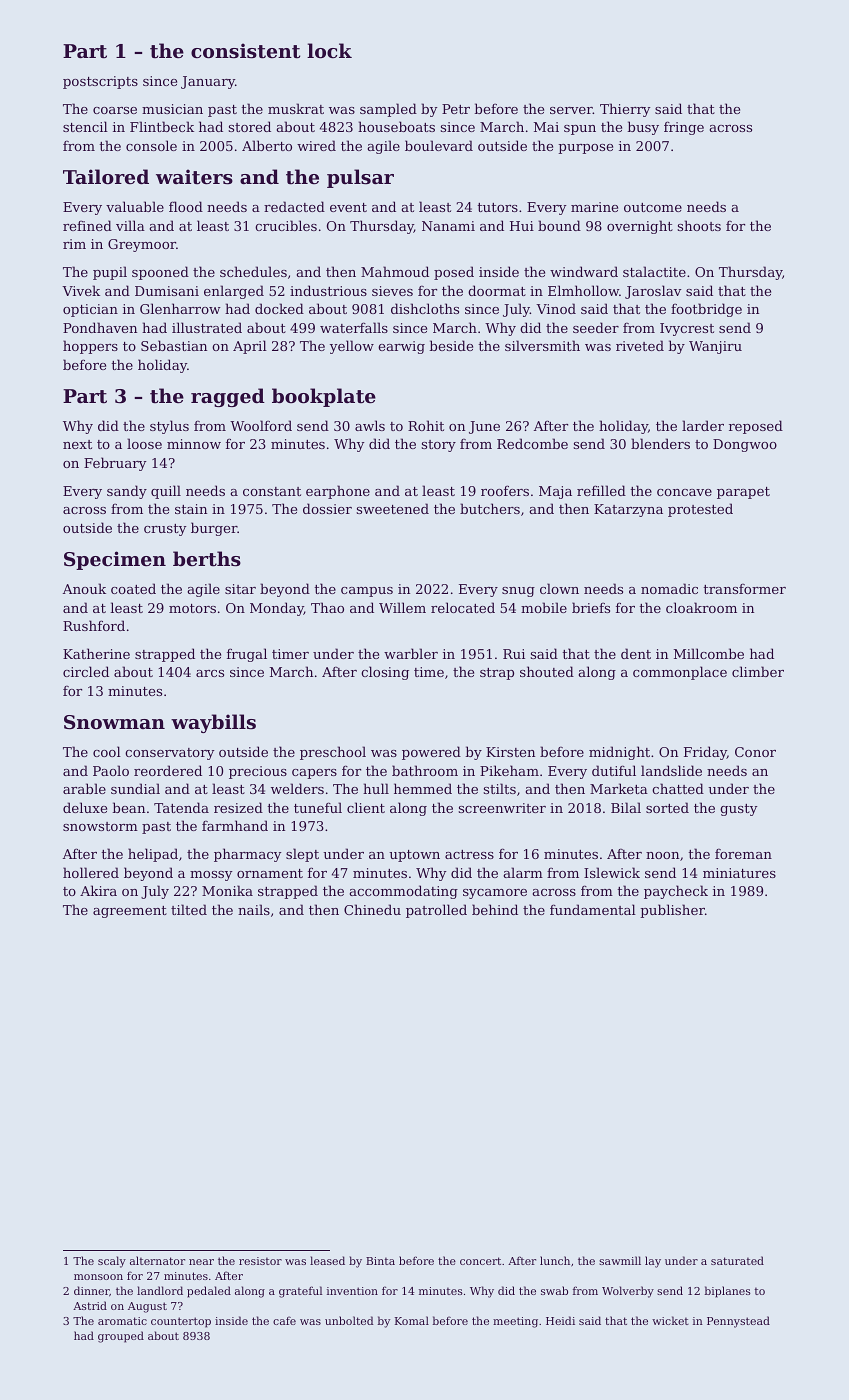 The height and width of the image is (1400, 849). What do you see at coordinates (352, 1291) in the image?
I see `invention` at bounding box center [352, 1291].
